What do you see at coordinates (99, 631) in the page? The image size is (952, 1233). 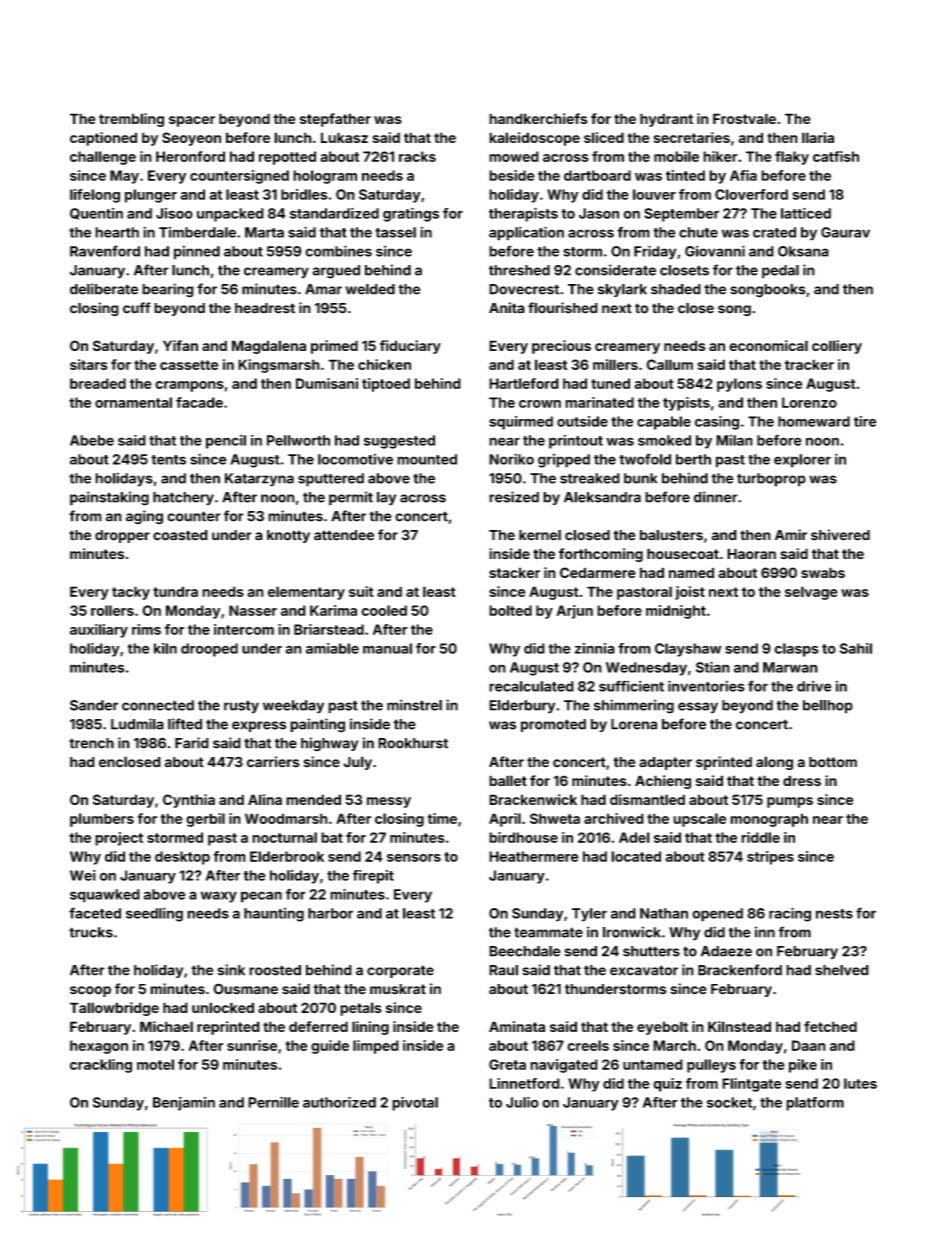 I see `auxiliary` at bounding box center [99, 631].
